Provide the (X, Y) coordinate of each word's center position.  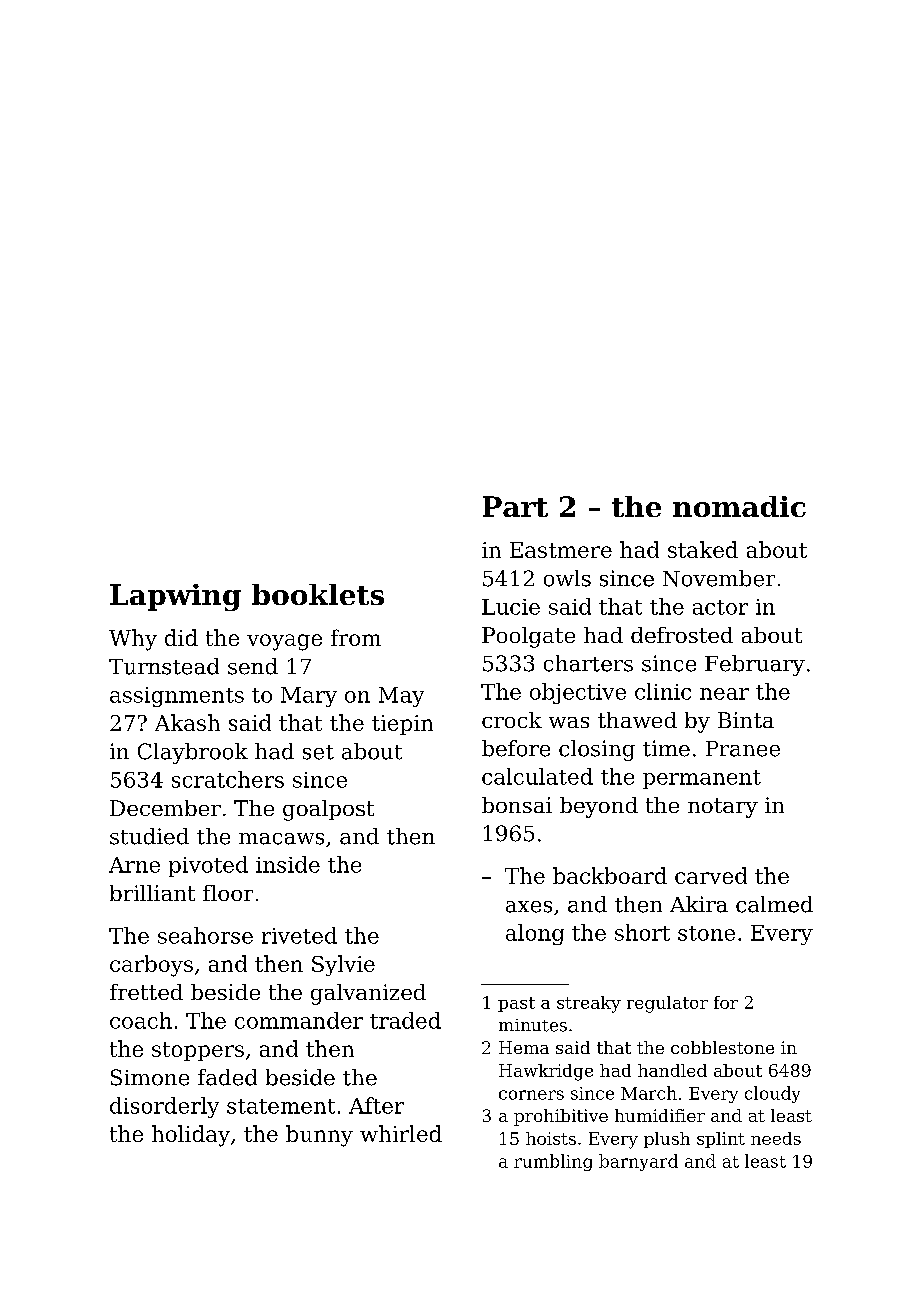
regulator (667, 1004)
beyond (599, 807)
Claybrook (193, 753)
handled (672, 1070)
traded (405, 1020)
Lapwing (175, 597)
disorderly (164, 1107)
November (719, 578)
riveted (299, 935)
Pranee (743, 749)
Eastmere (561, 550)
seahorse (205, 935)
